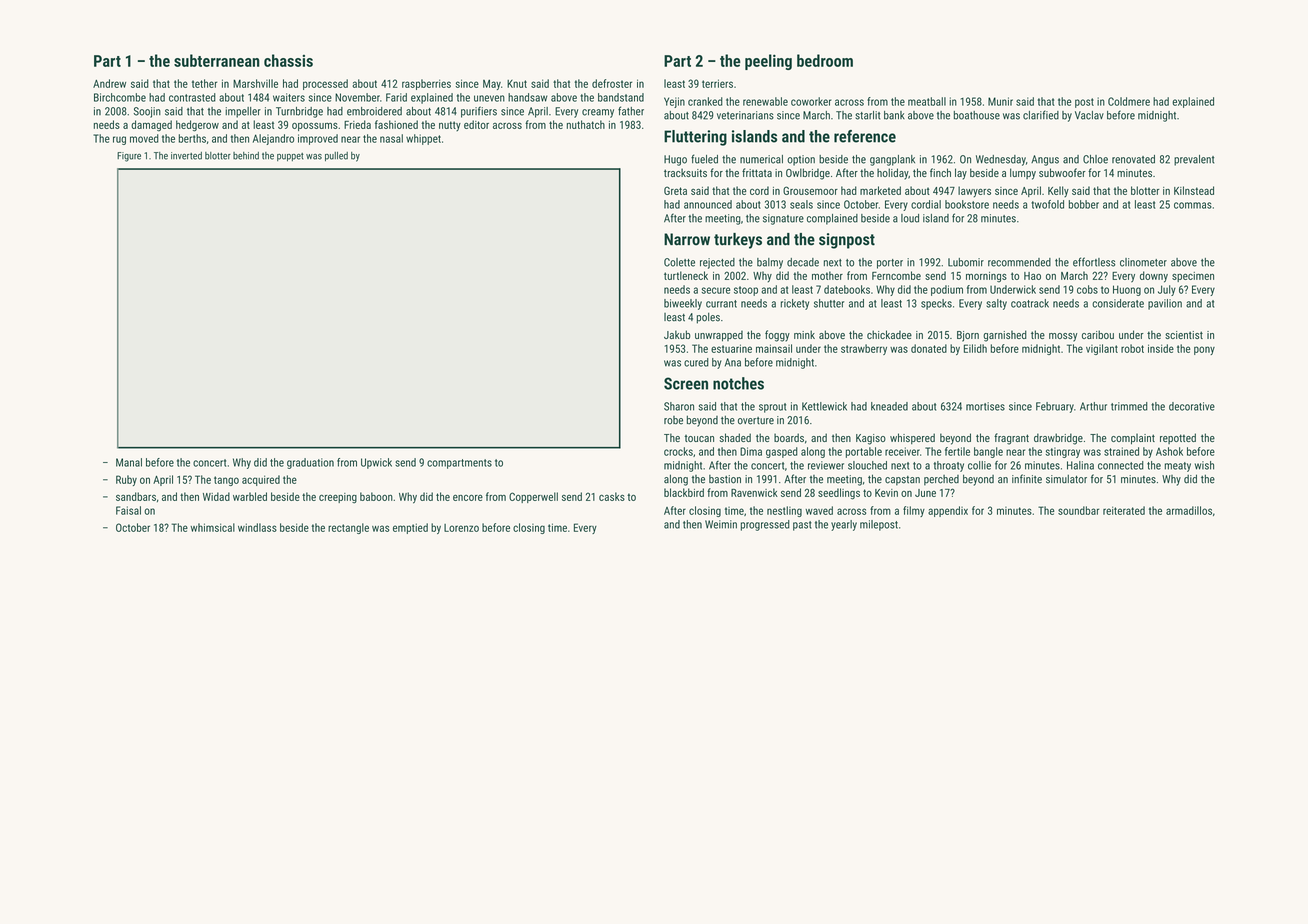 The width and height of the screenshot is (1308, 924). What do you see at coordinates (1063, 337) in the screenshot?
I see `mossy` at bounding box center [1063, 337].
